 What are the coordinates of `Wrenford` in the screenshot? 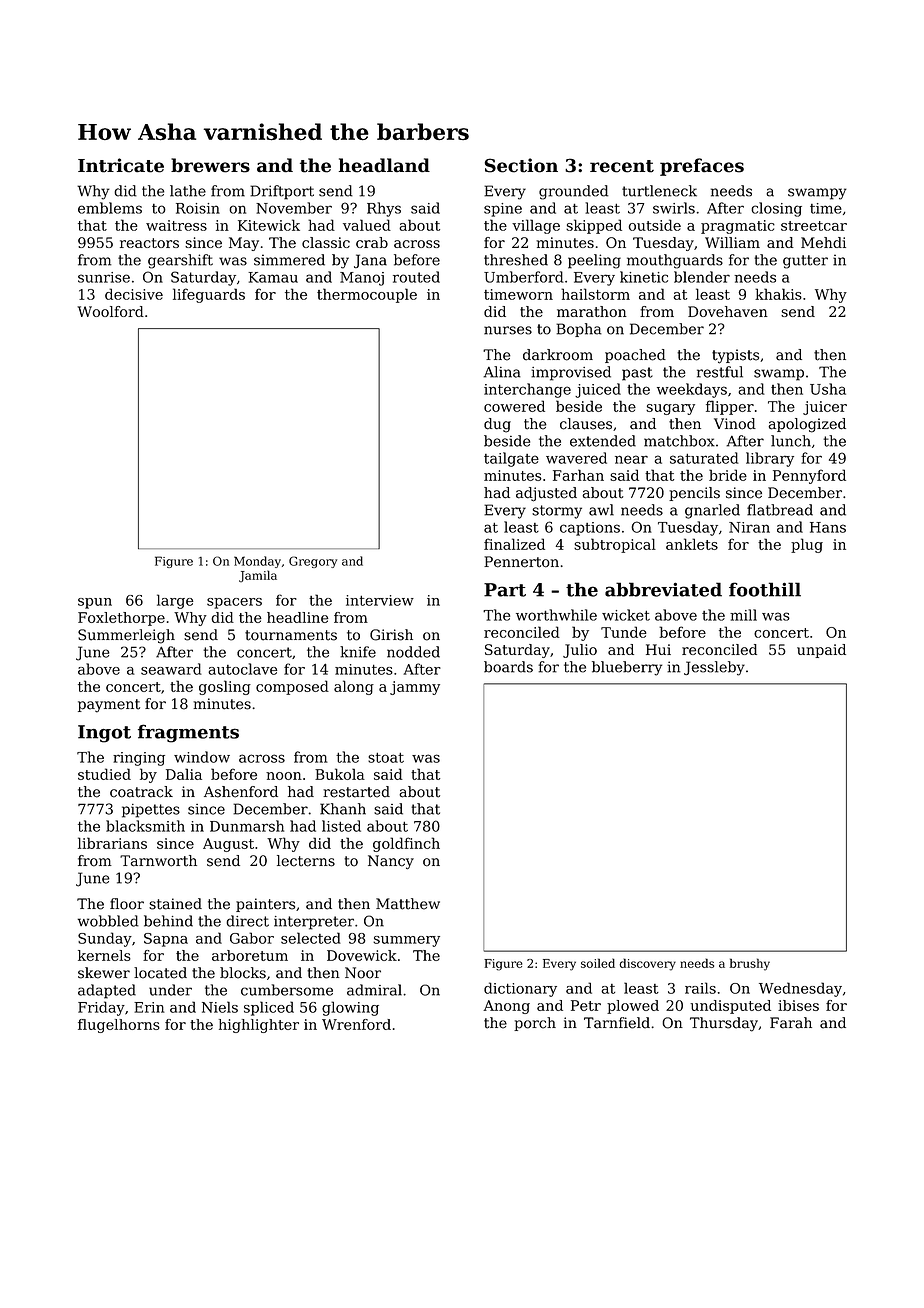 It's located at (356, 1024).
